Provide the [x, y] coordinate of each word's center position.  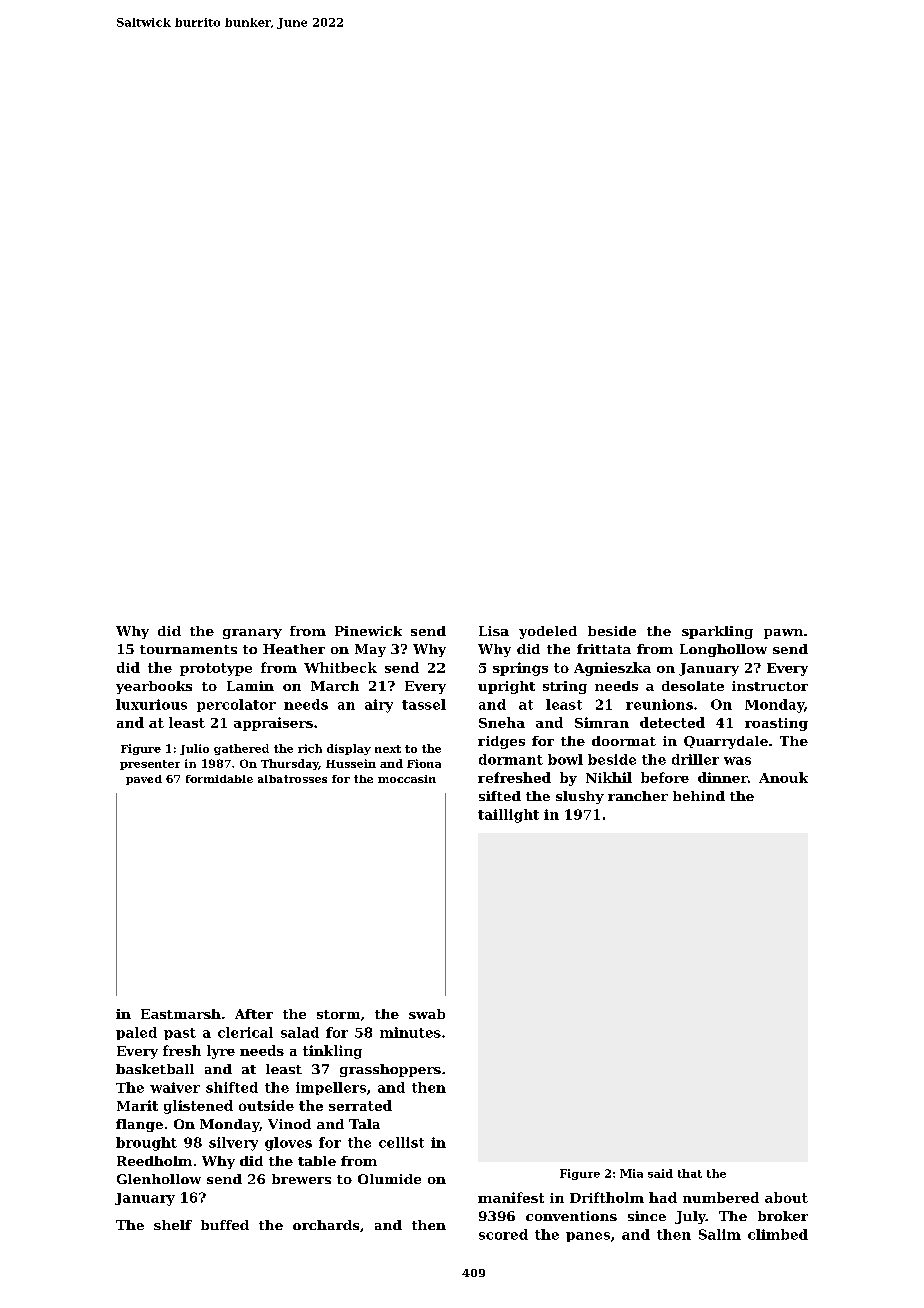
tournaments [188, 649]
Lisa [494, 631]
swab [427, 1014]
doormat [624, 741]
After [254, 1014]
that [690, 1173]
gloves [288, 1144]
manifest [511, 1197]
